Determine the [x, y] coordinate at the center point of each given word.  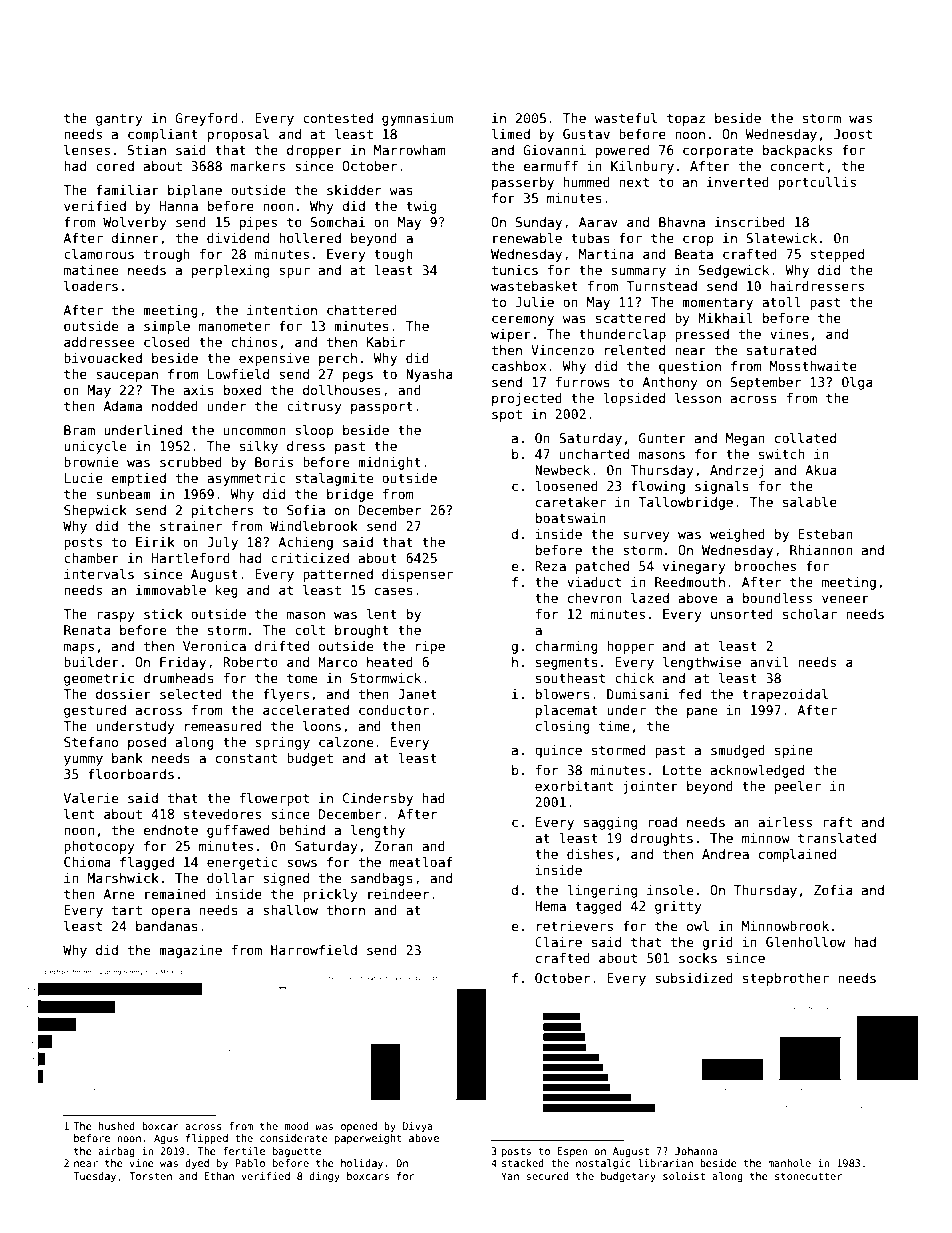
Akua [821, 470]
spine [794, 751]
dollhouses [342, 390]
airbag [116, 1152]
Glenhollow [805, 942]
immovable [171, 590]
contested [338, 118]
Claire [558, 942]
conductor [394, 710]
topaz [686, 119]
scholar [810, 614]
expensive [274, 359]
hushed [117, 1126]
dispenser [417, 575]
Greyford [206, 119]
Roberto [250, 662]
